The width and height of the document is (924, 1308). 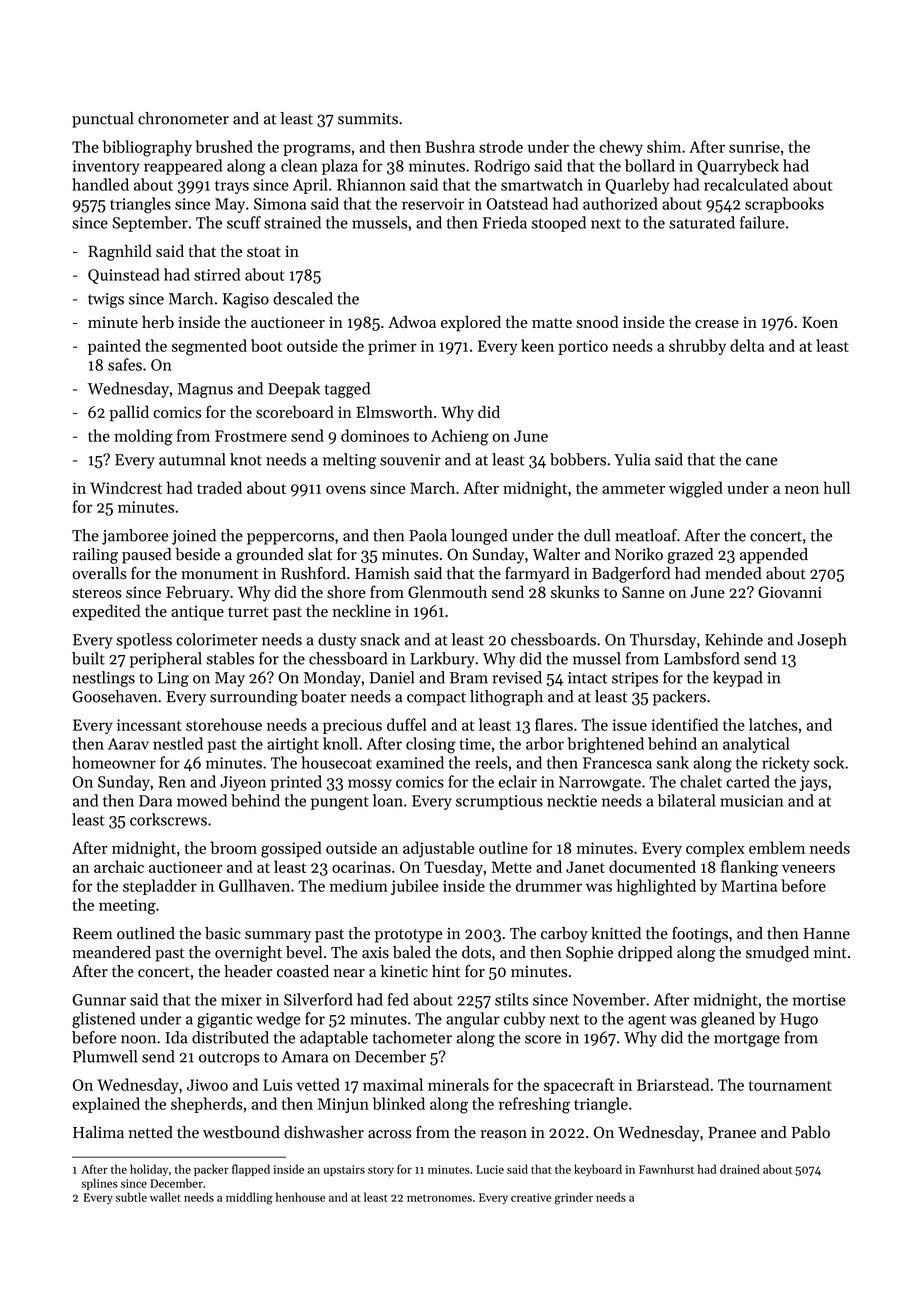 I want to click on wallet, so click(x=165, y=1197).
